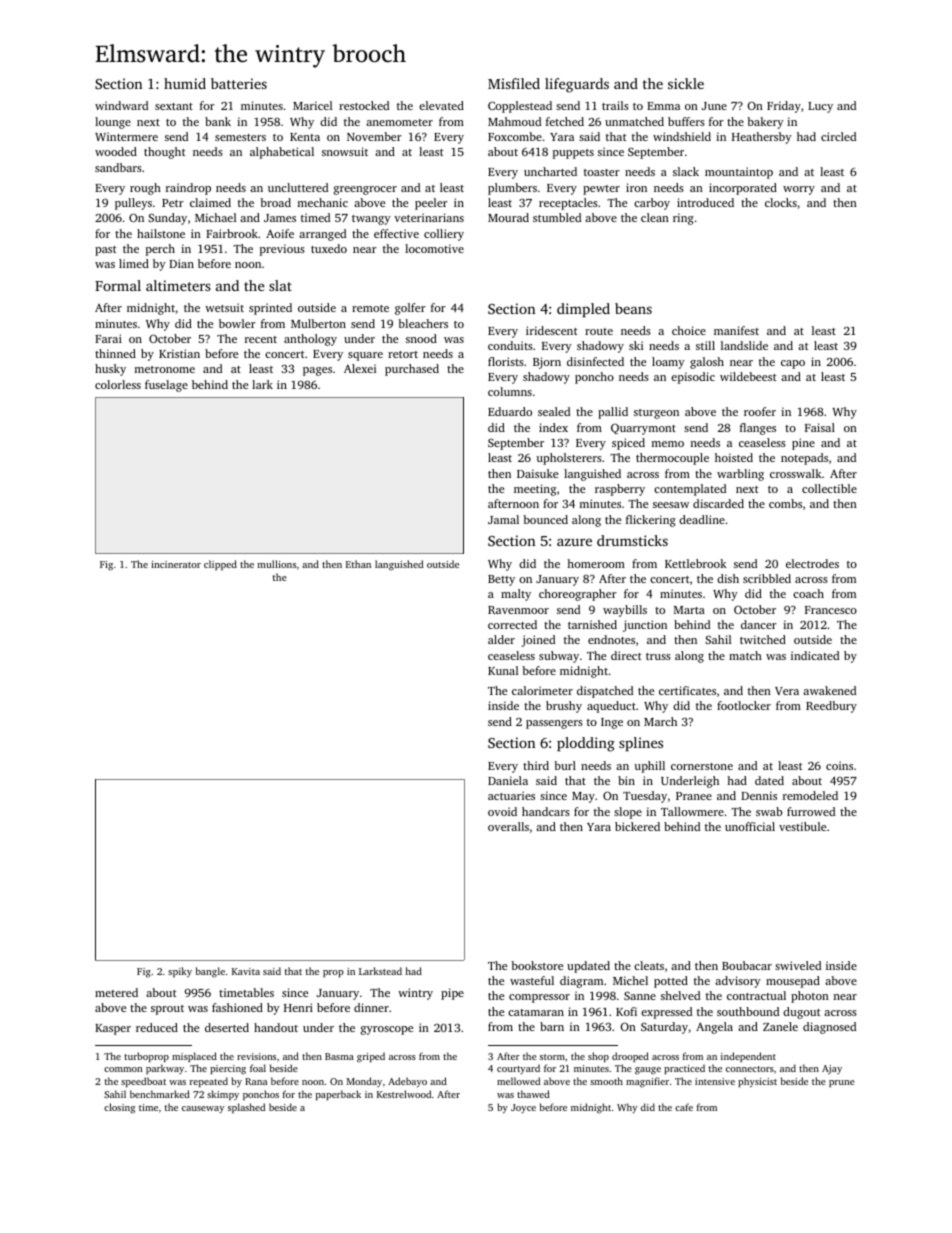 The image size is (952, 1233). What do you see at coordinates (176, 564) in the screenshot?
I see `incinerator` at bounding box center [176, 564].
